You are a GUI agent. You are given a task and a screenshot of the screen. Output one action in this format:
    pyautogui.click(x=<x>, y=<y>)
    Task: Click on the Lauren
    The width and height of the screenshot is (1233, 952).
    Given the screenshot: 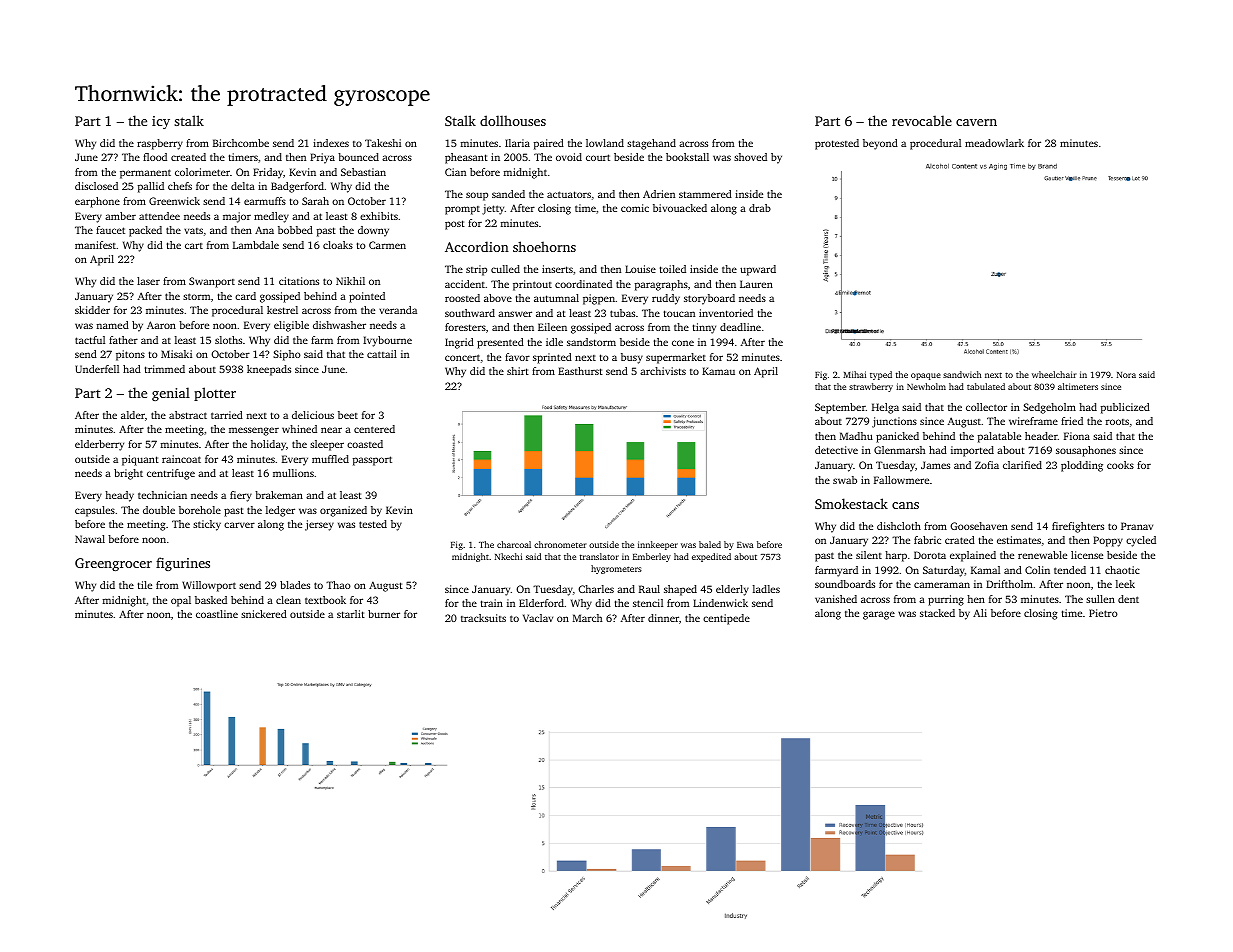 What is the action you would take?
    pyautogui.click(x=756, y=284)
